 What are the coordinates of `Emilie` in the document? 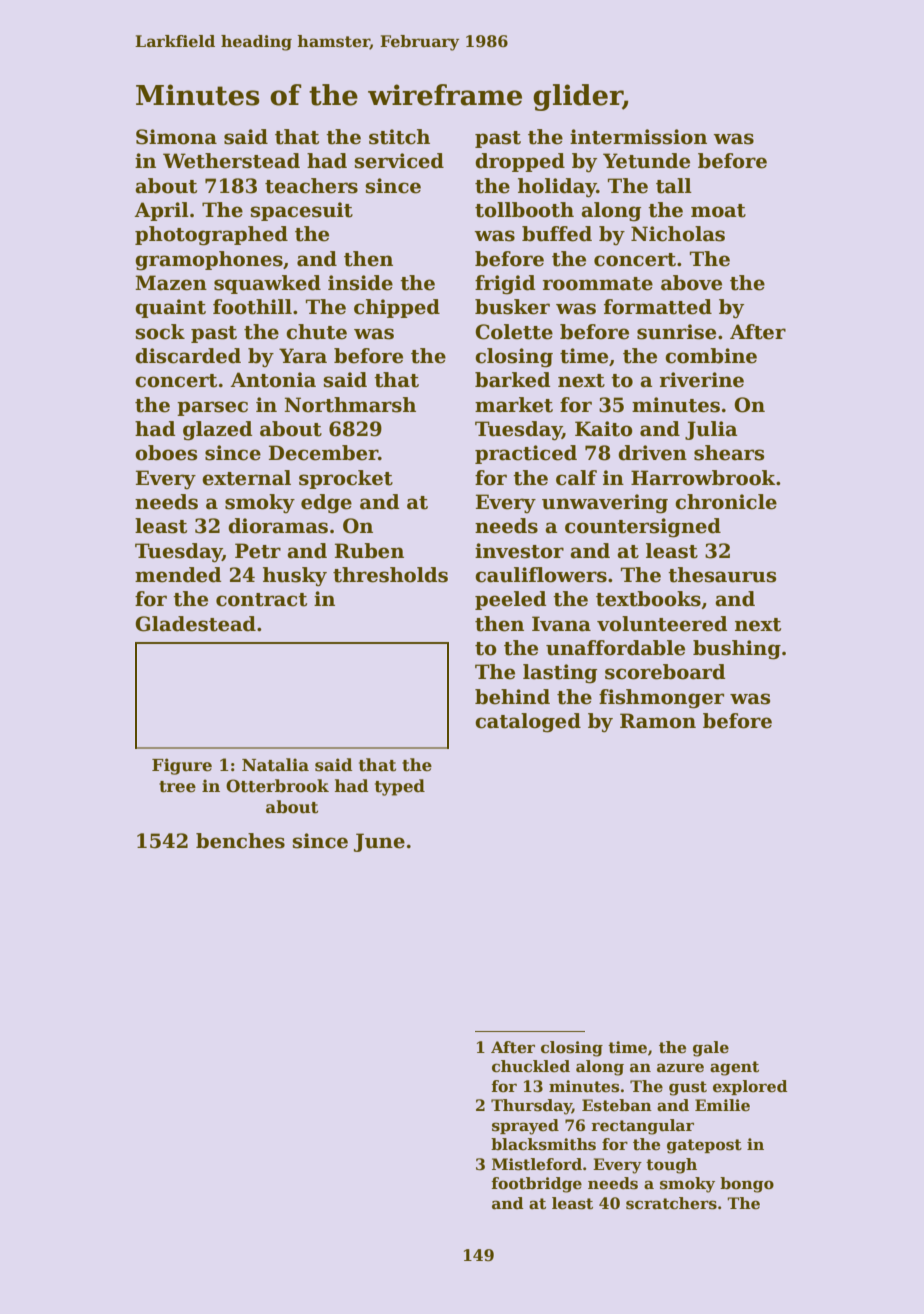 It's located at (722, 1105).
